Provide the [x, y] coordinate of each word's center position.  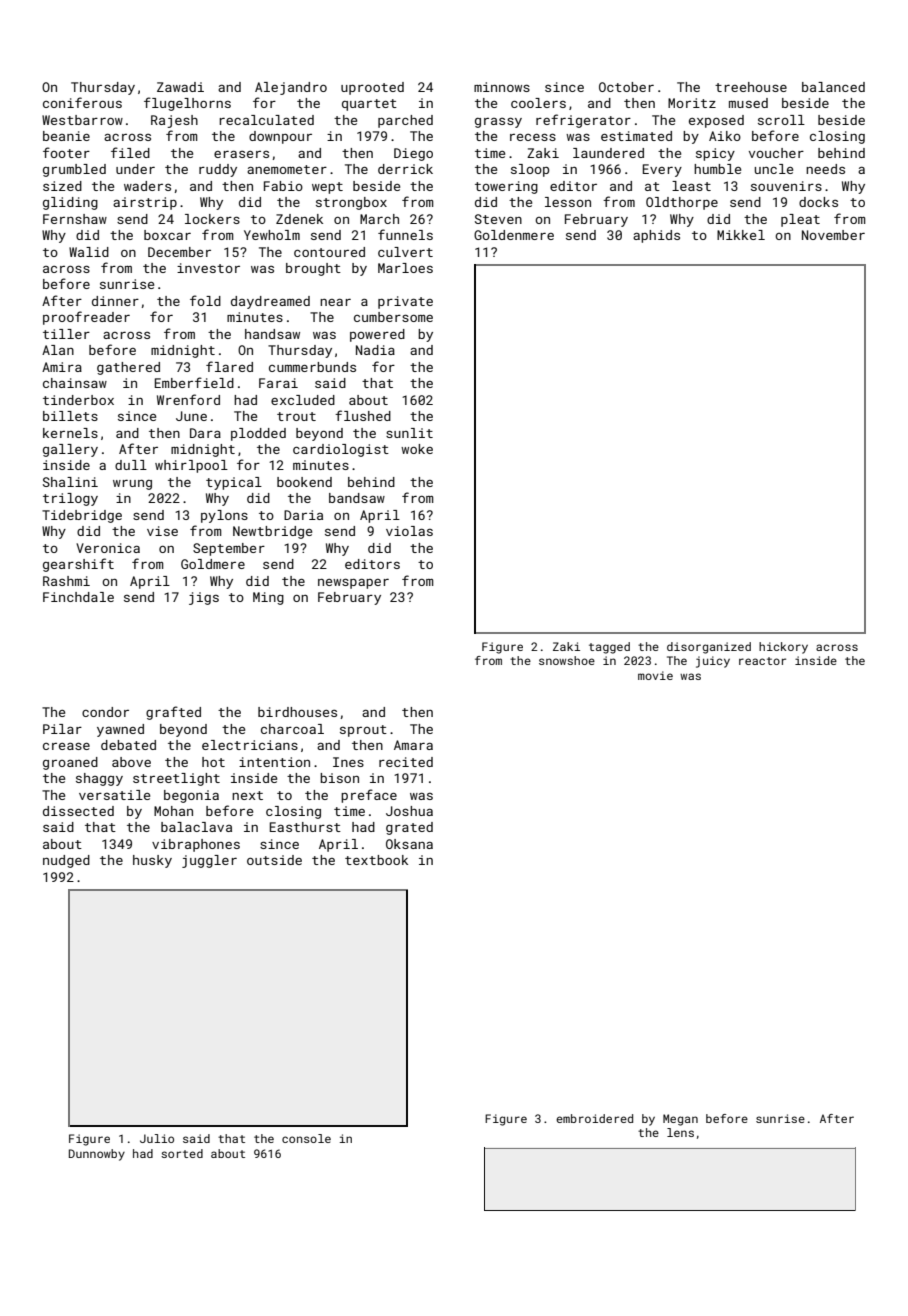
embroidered [594, 1118]
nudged [66, 861]
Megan [680, 1120]
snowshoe [567, 660]
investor [208, 268]
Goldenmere [514, 235]
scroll [781, 120]
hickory [783, 648]
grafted [173, 713]
